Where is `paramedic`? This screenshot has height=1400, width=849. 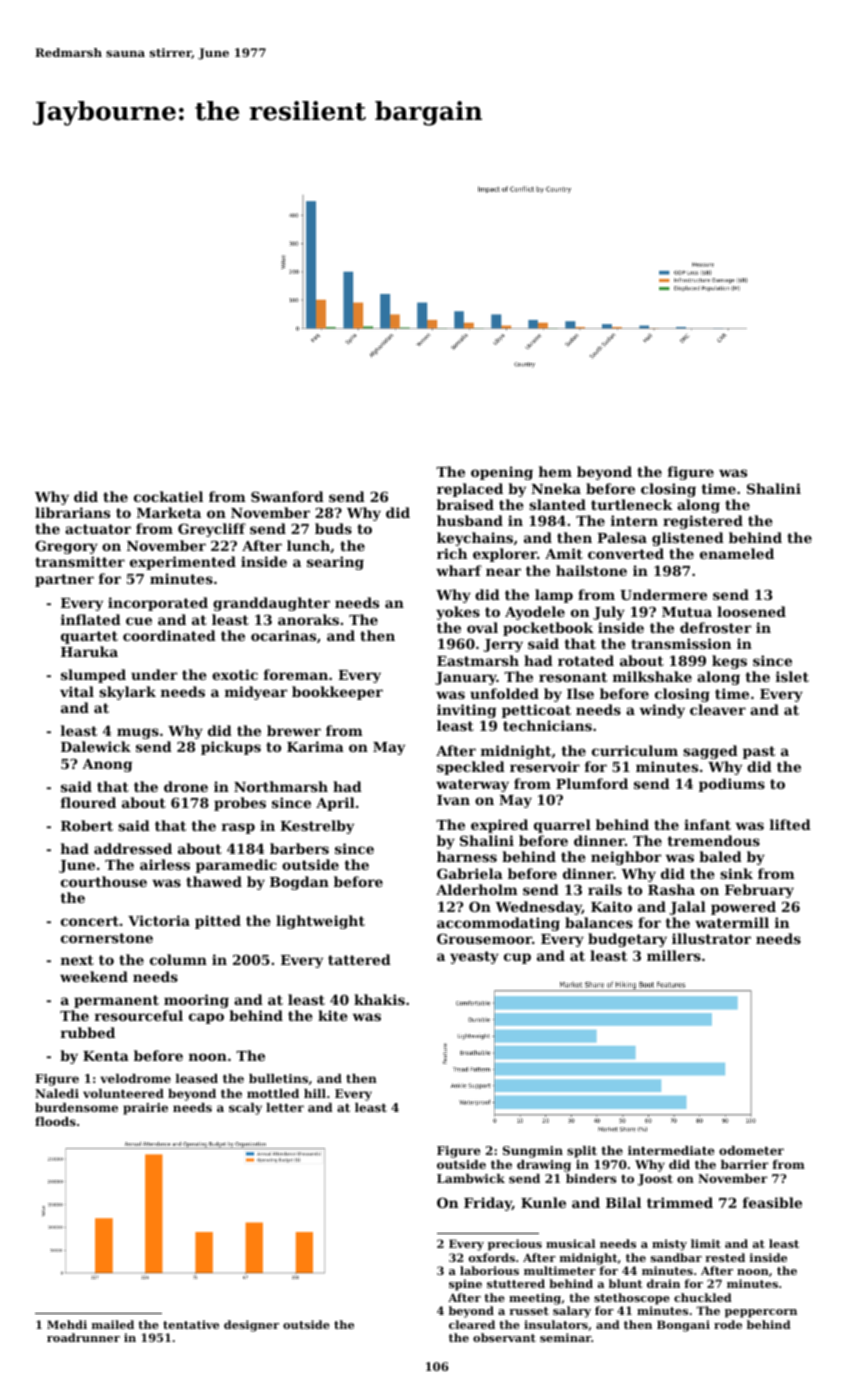 paramedic is located at coordinates (236, 866).
